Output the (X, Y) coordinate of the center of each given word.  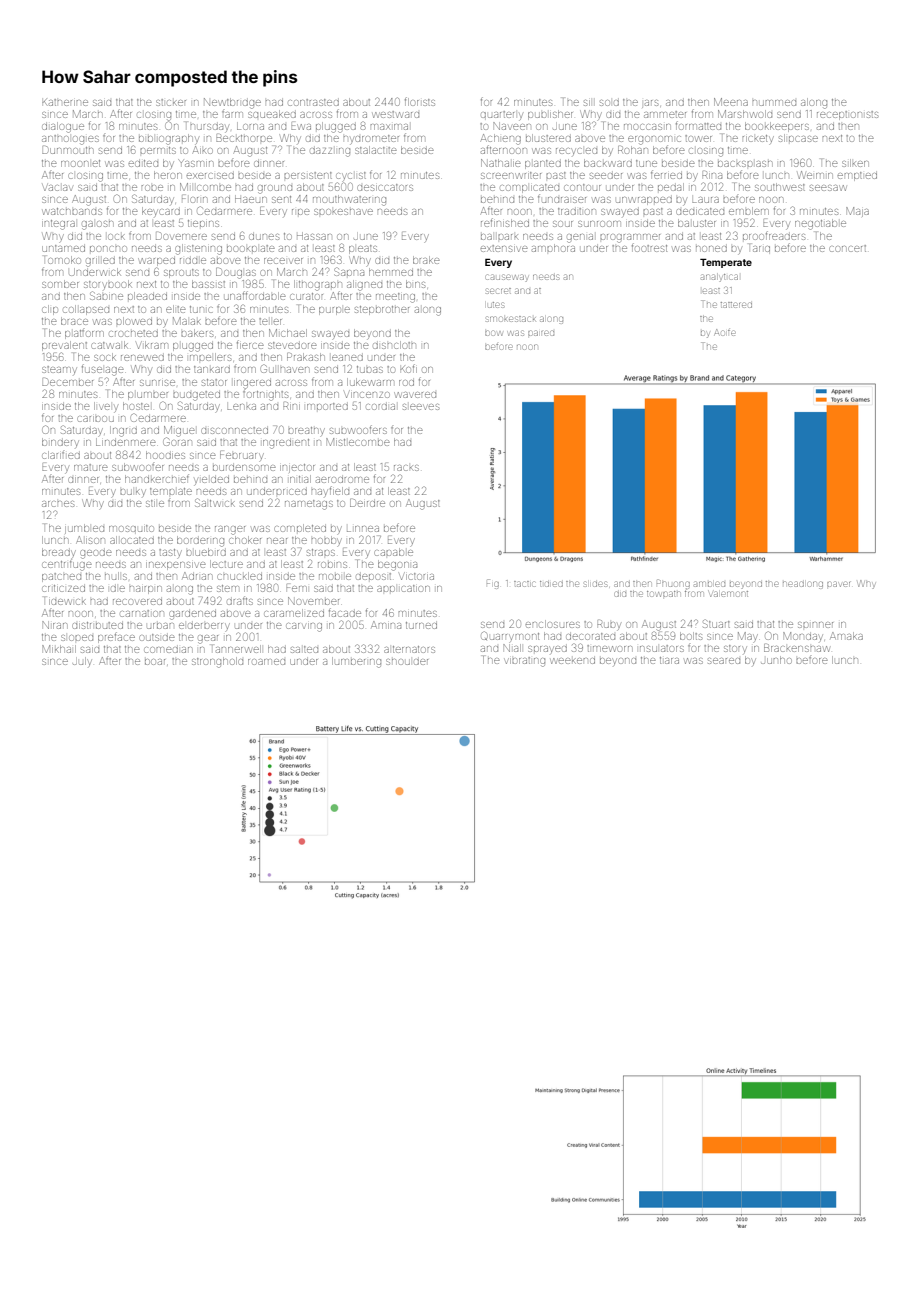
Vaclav (57, 187)
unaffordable (255, 295)
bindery (60, 442)
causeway (507, 278)
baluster (697, 223)
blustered (548, 138)
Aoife (725, 332)
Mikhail (59, 649)
